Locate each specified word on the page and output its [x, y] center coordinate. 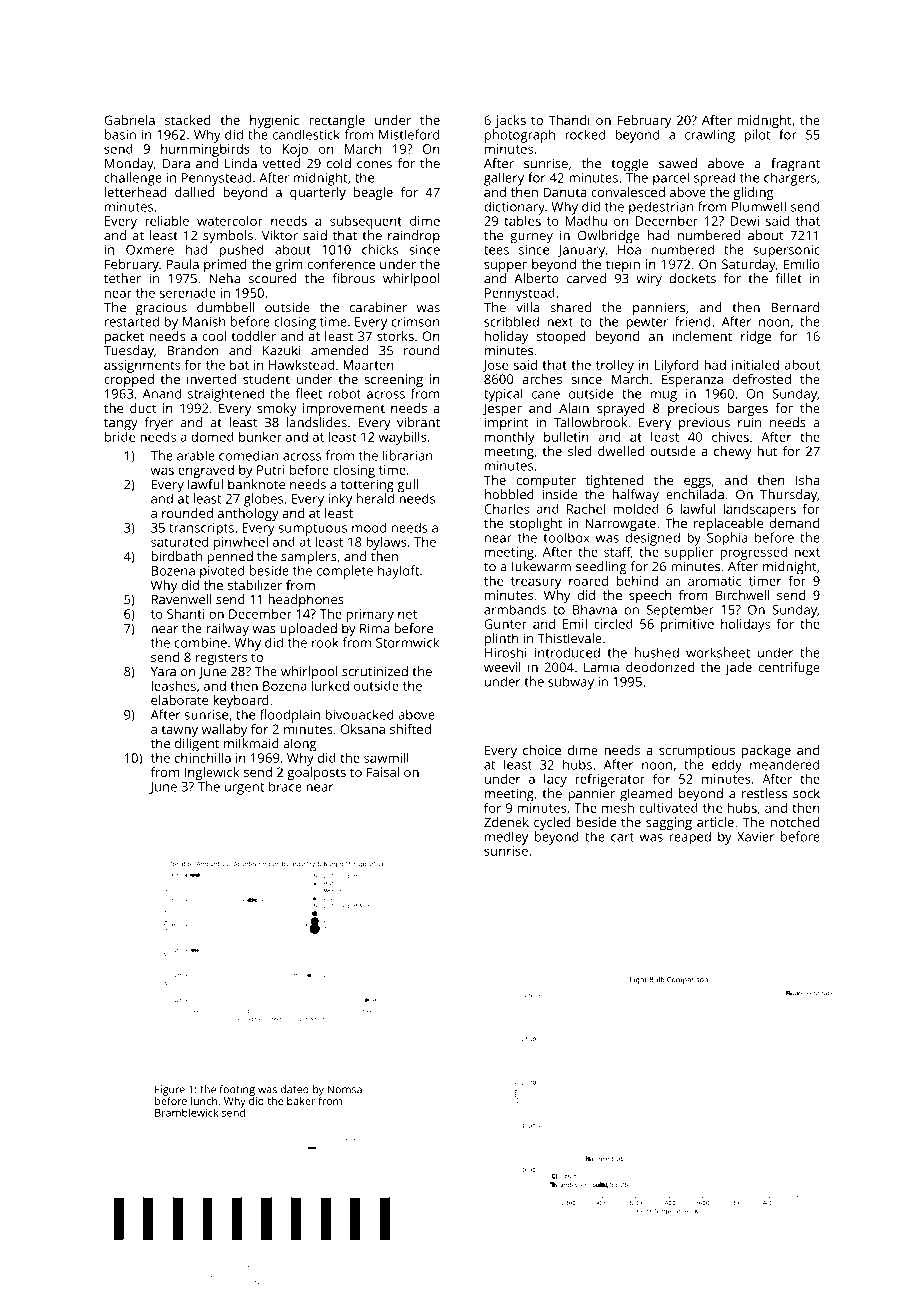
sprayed [621, 409]
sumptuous [312, 530]
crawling [710, 136]
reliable [167, 221]
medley [506, 838]
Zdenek [506, 822]
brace [285, 786]
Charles [506, 508]
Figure [170, 1090]
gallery [504, 179]
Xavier [756, 837]
